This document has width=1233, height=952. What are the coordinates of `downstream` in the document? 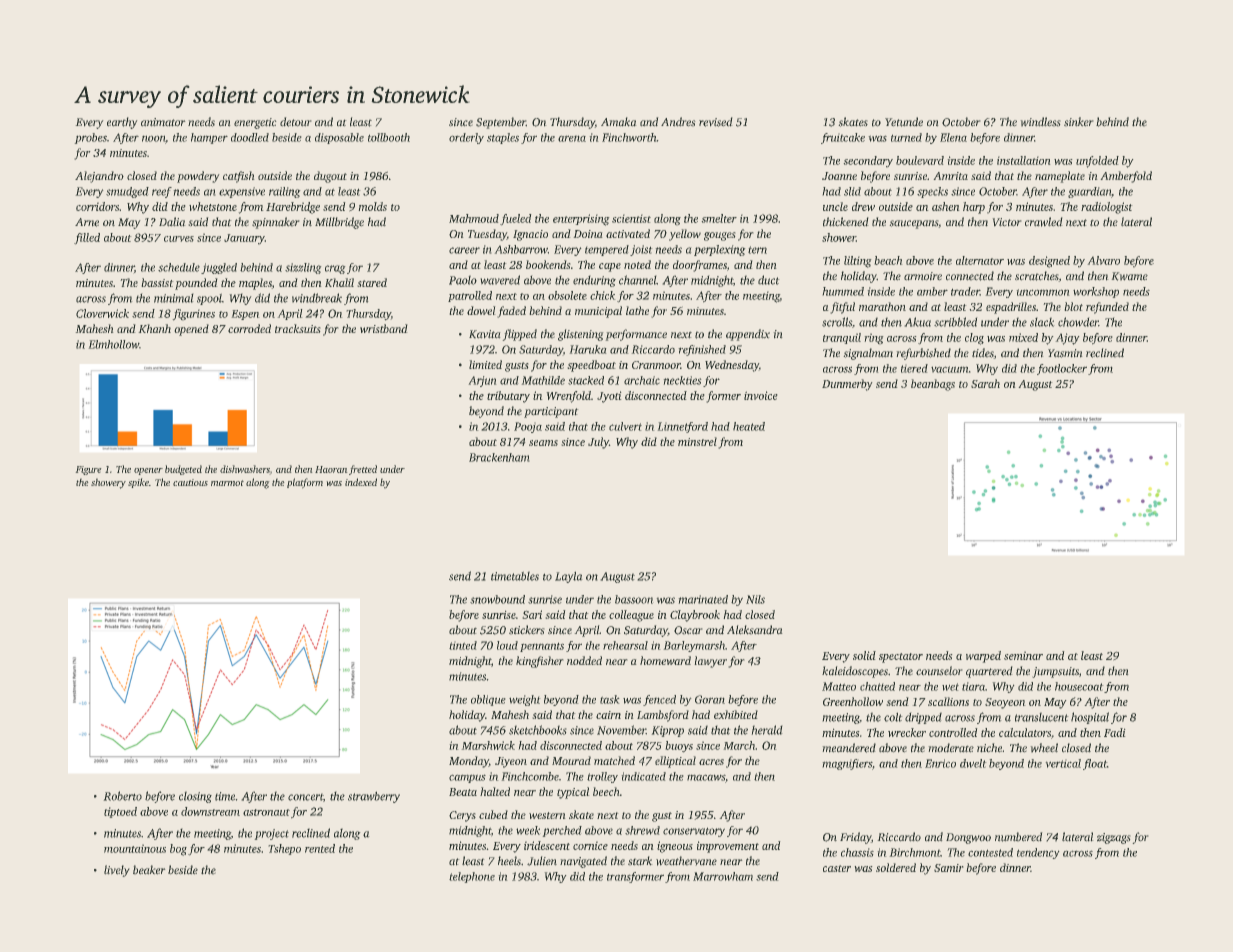 It's located at (210, 811).
